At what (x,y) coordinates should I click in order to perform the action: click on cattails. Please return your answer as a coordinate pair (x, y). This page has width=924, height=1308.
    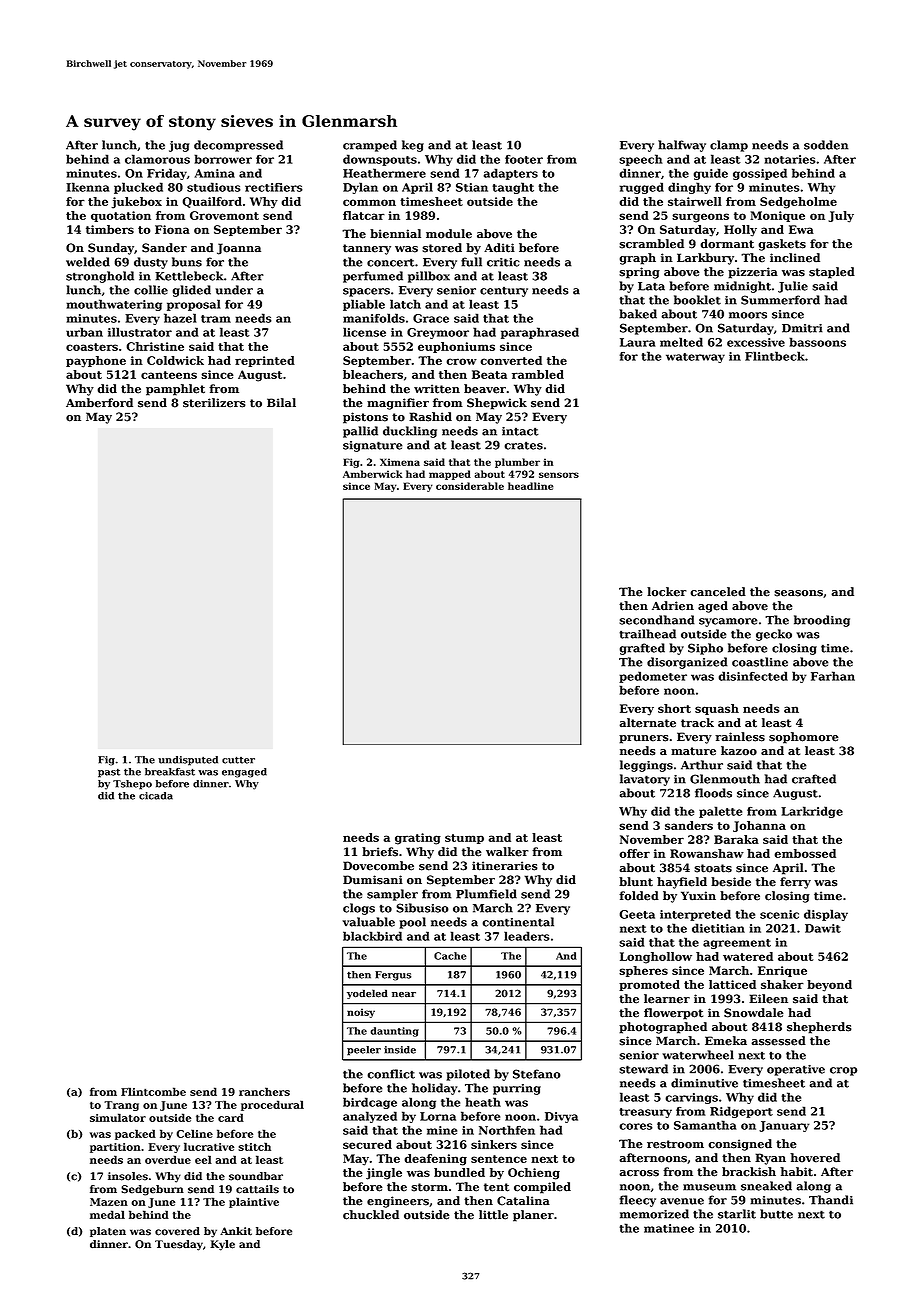
    Looking at the image, I should click on (257, 1189).
